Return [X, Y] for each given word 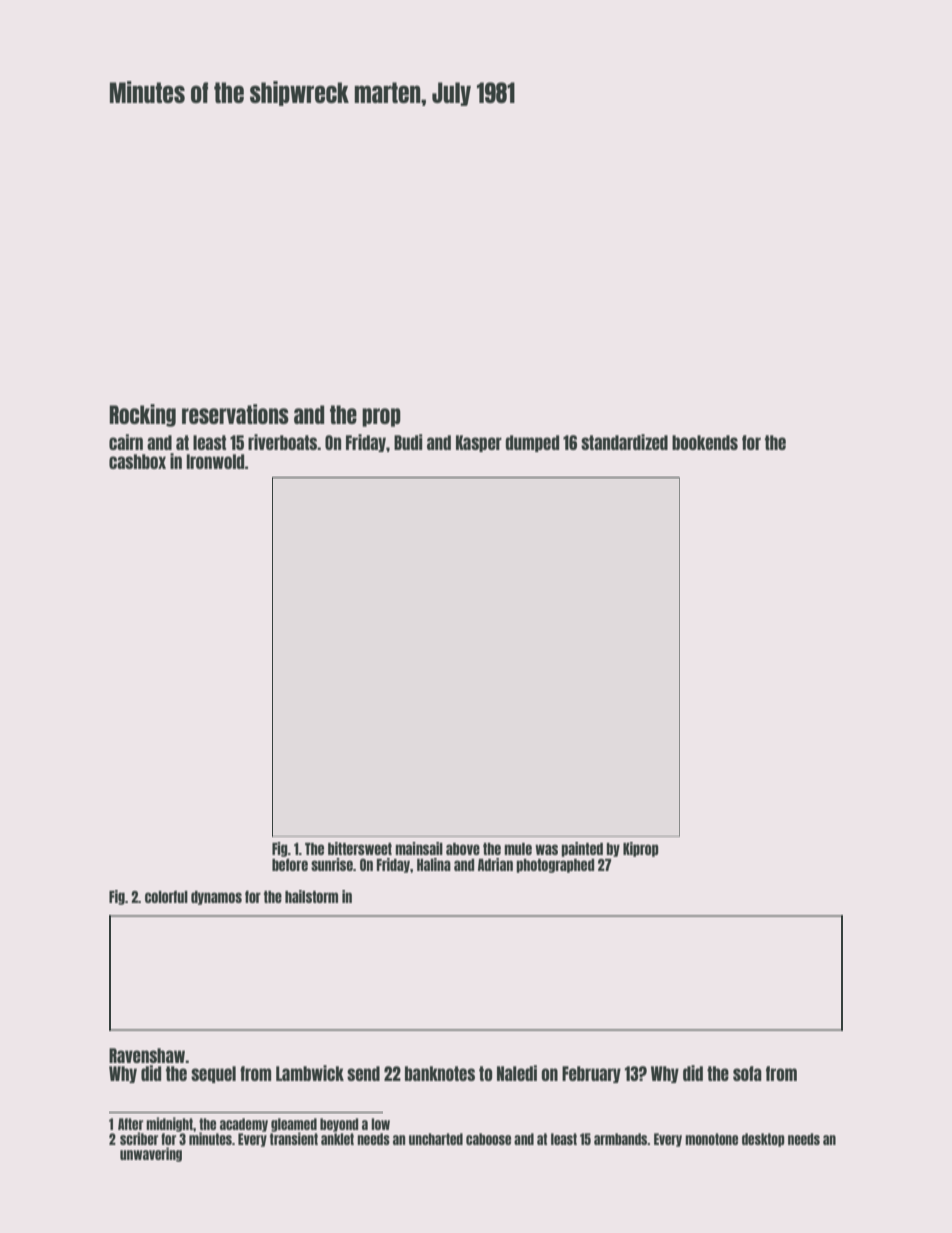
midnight [169, 1124]
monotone [711, 1139]
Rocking [142, 415]
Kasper [479, 443]
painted [582, 849]
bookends [705, 442]
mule [518, 849]
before [290, 865]
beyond [339, 1125]
